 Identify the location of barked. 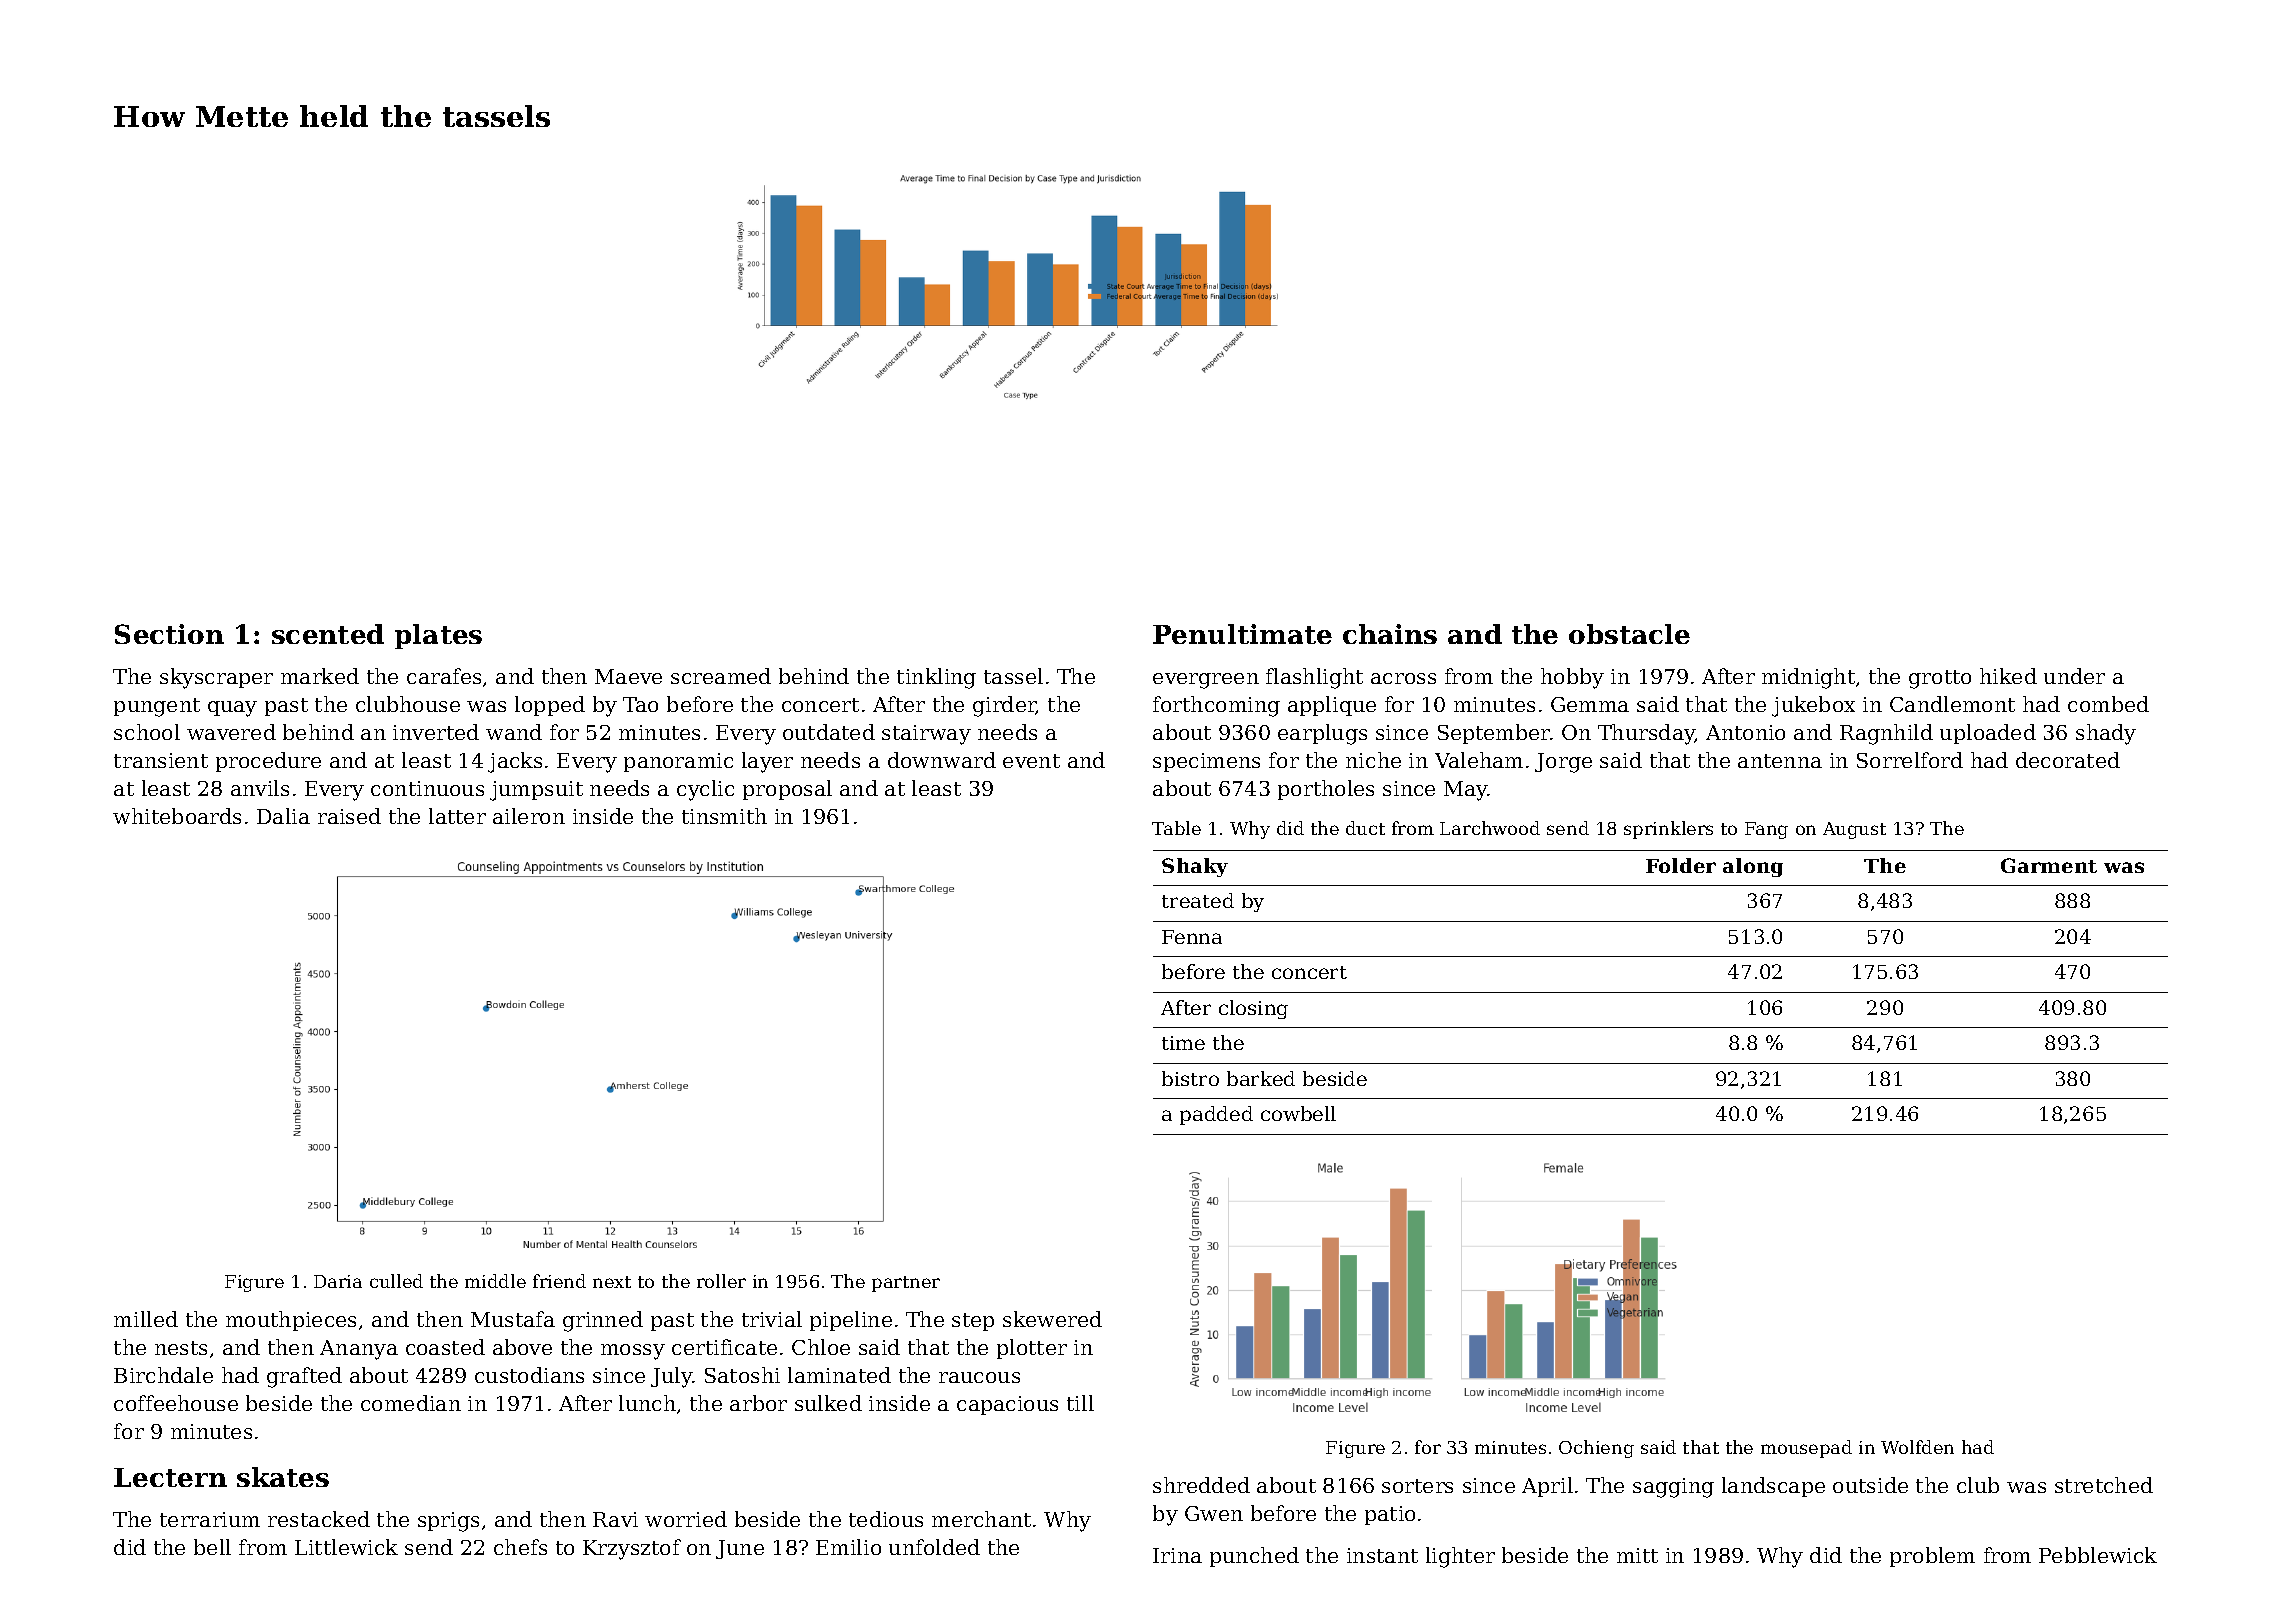
(1261, 1078).
